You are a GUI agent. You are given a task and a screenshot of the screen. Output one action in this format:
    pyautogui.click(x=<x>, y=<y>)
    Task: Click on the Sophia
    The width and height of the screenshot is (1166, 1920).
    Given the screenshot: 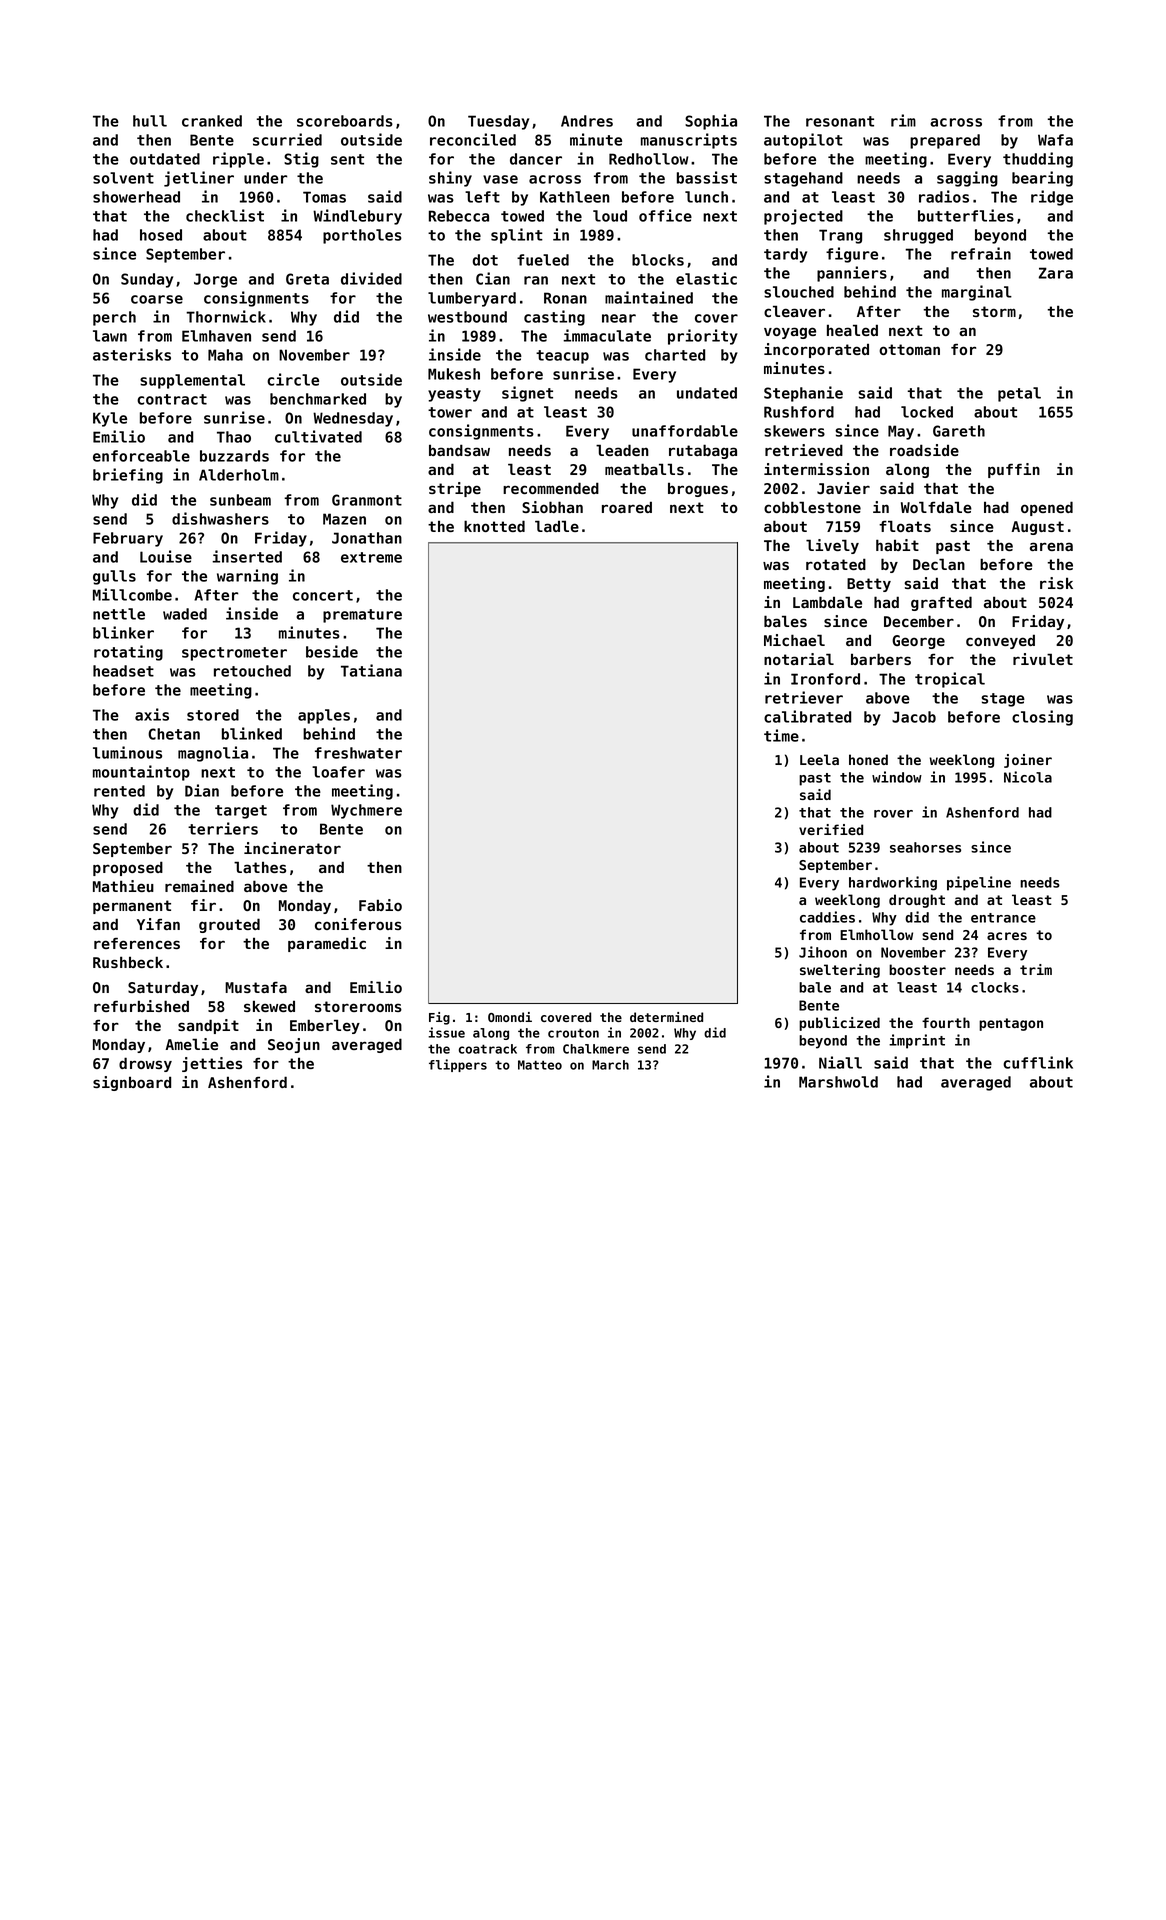 What is the action you would take?
    pyautogui.click(x=711, y=122)
